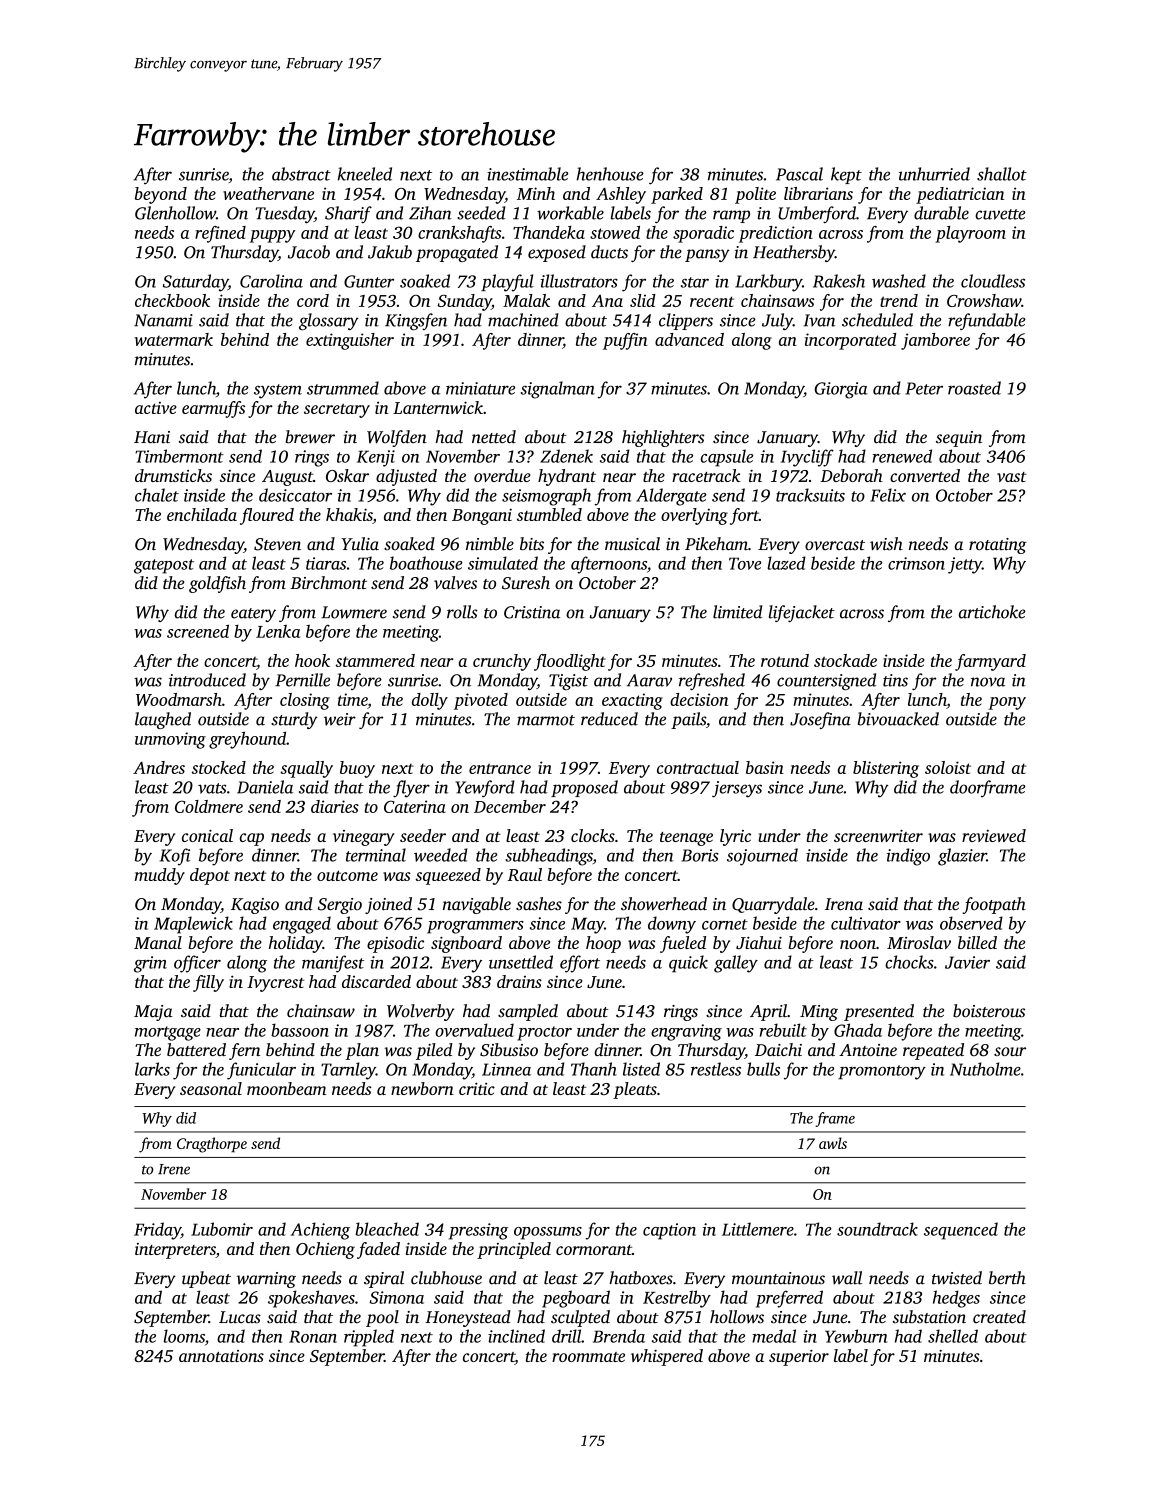 This document has height=1501, width=1160. What do you see at coordinates (369, 281) in the document?
I see `Gunter` at bounding box center [369, 281].
